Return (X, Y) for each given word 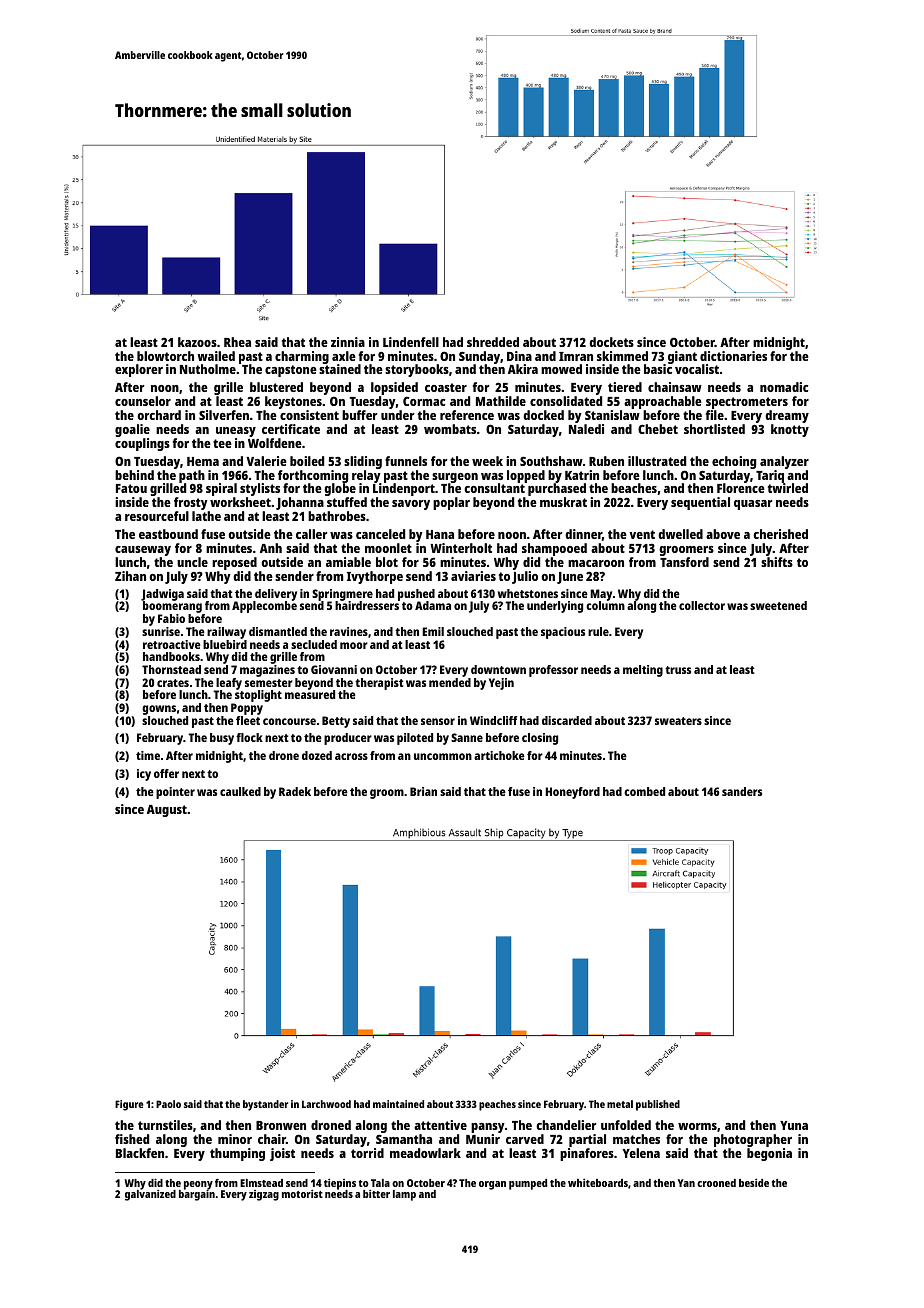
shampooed (554, 549)
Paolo (168, 1104)
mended (450, 682)
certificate (291, 429)
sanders (742, 791)
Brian (423, 791)
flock (249, 737)
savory (411, 505)
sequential (700, 503)
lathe (206, 516)
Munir (483, 1139)
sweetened (778, 605)
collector (702, 605)
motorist (302, 1193)
